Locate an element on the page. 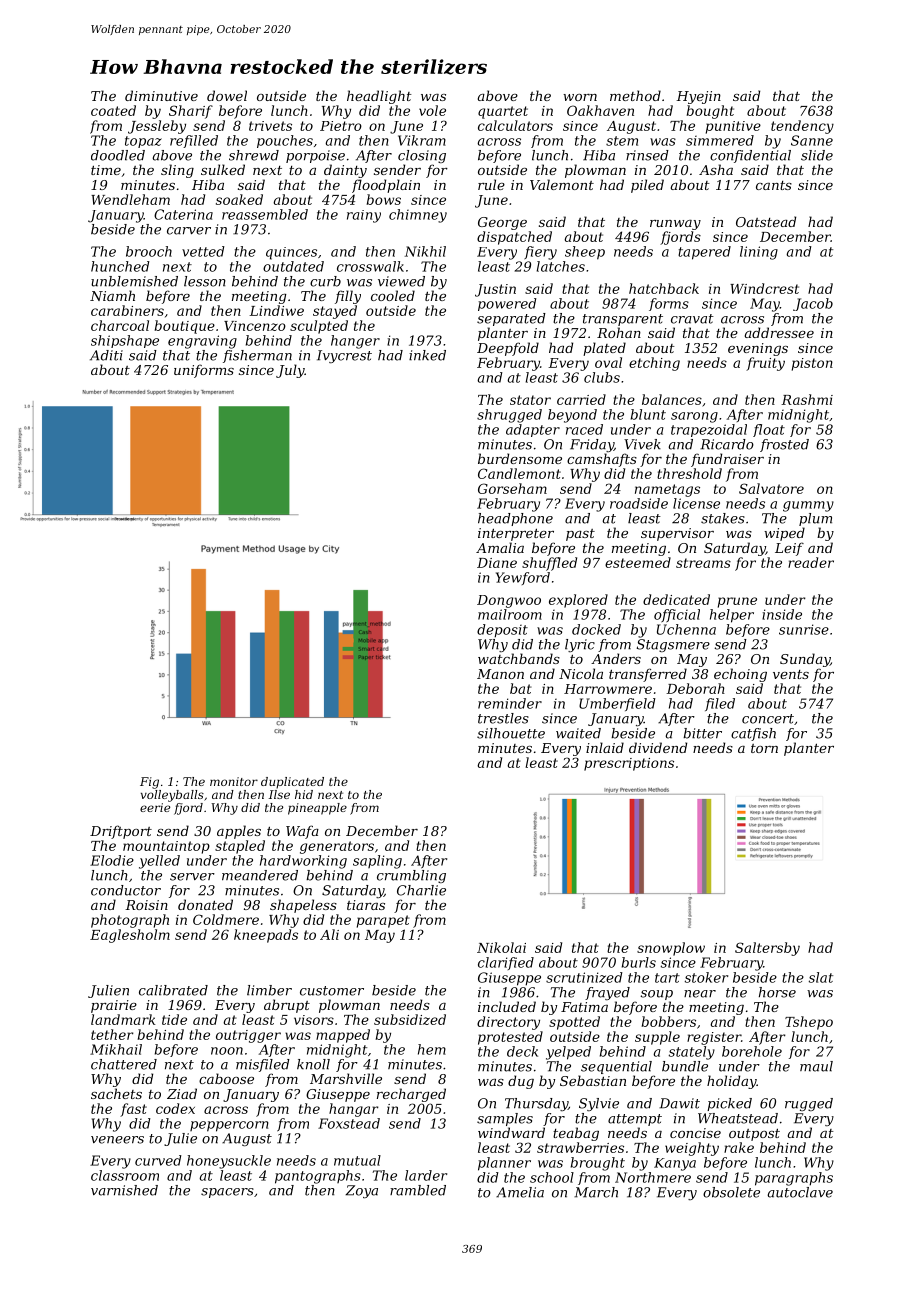 The width and height of the page is (924, 1308). burdensome is located at coordinates (520, 458).
